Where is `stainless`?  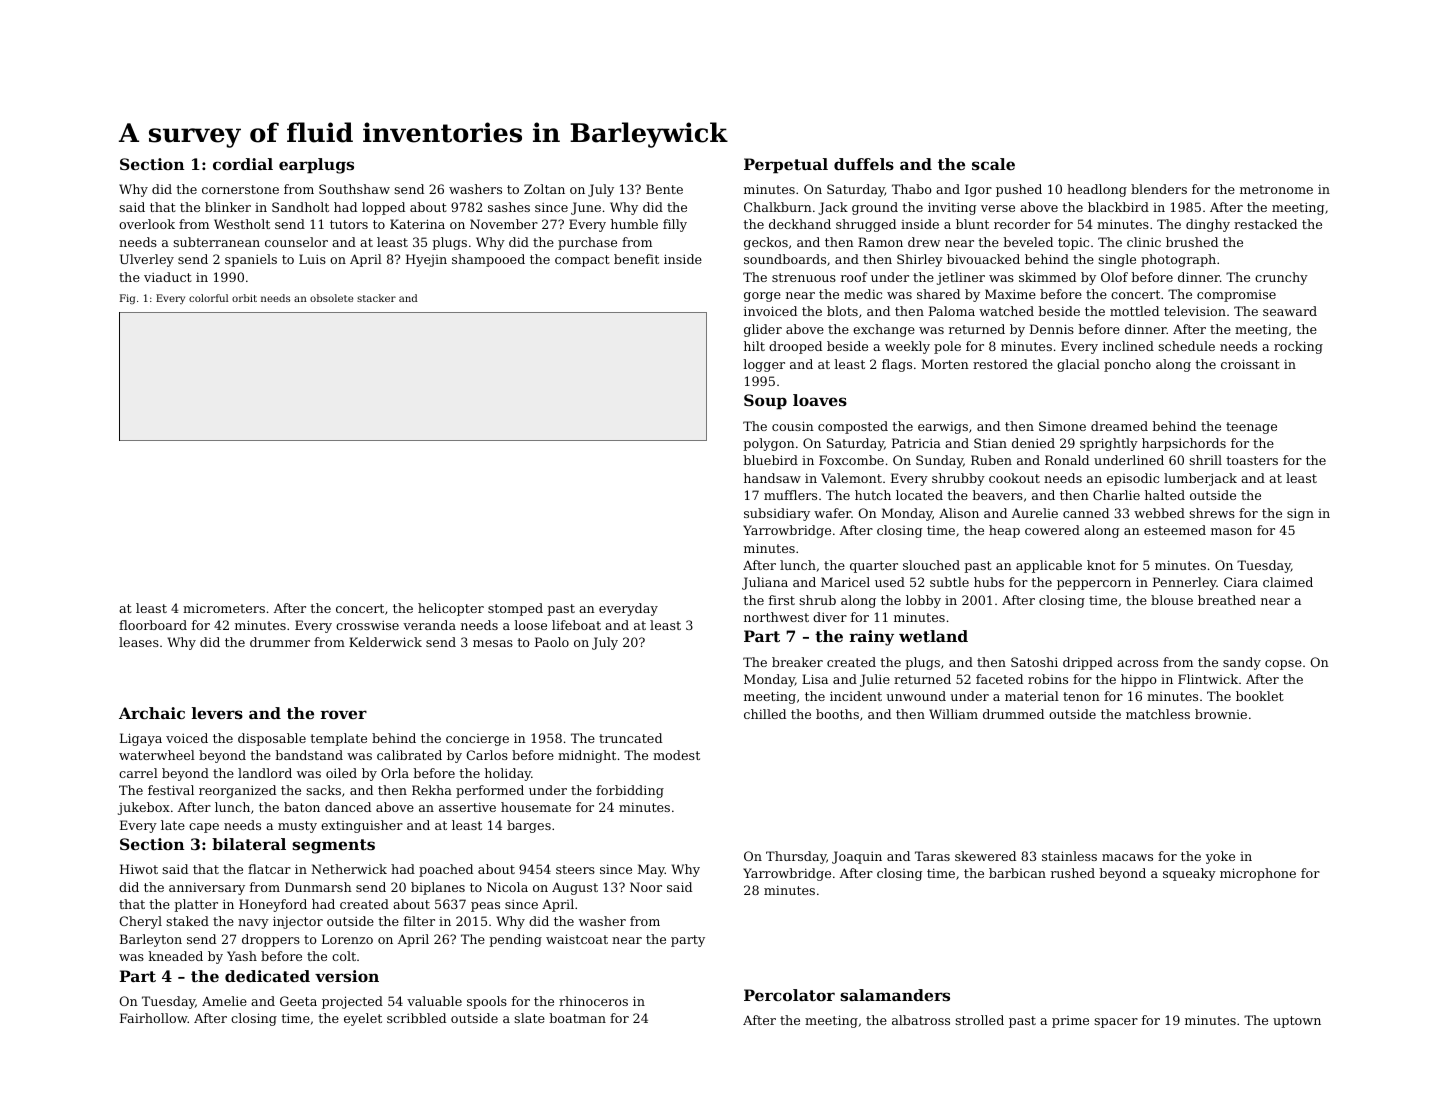
stainless is located at coordinates (1069, 856).
